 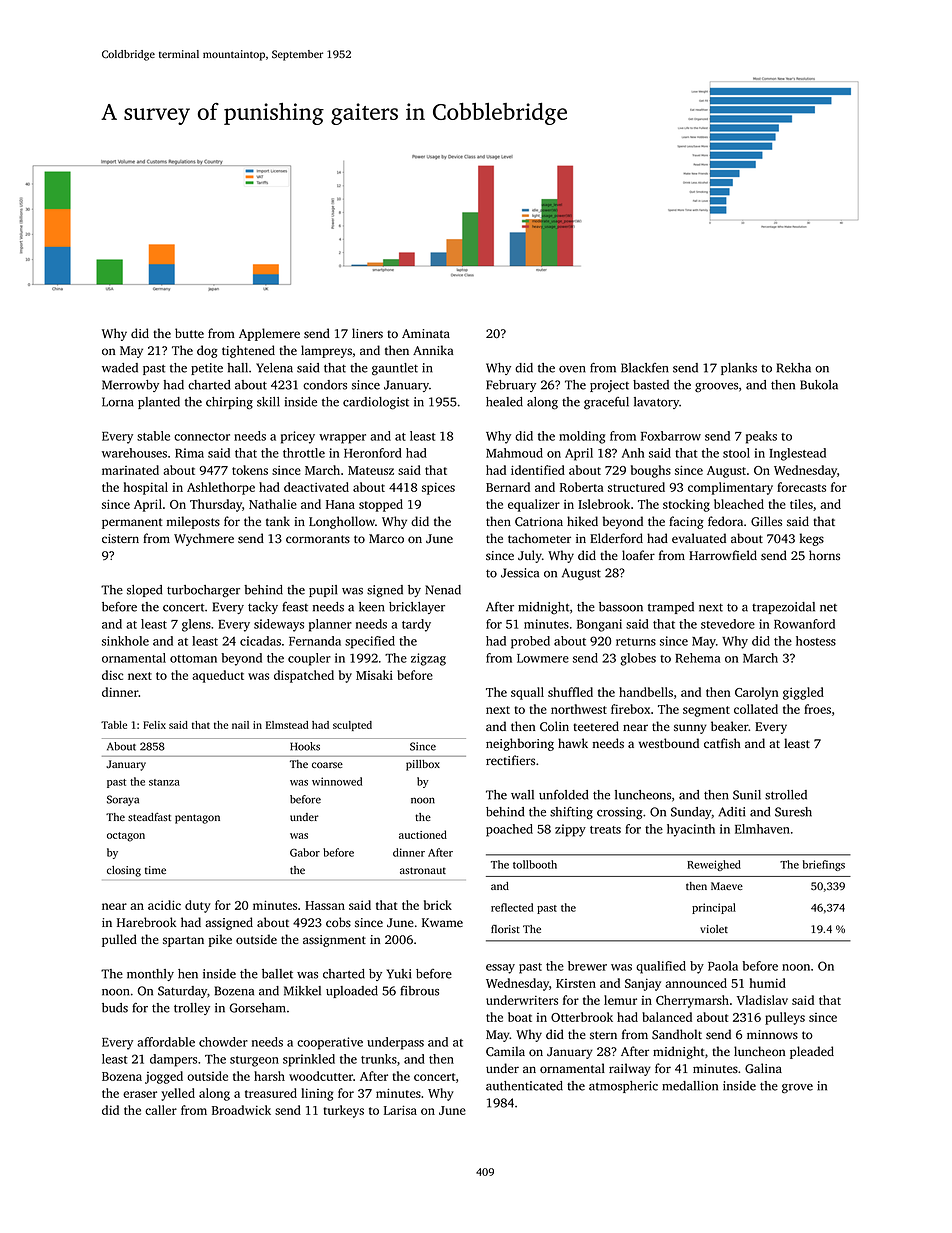 I want to click on stanza, so click(x=164, y=782).
